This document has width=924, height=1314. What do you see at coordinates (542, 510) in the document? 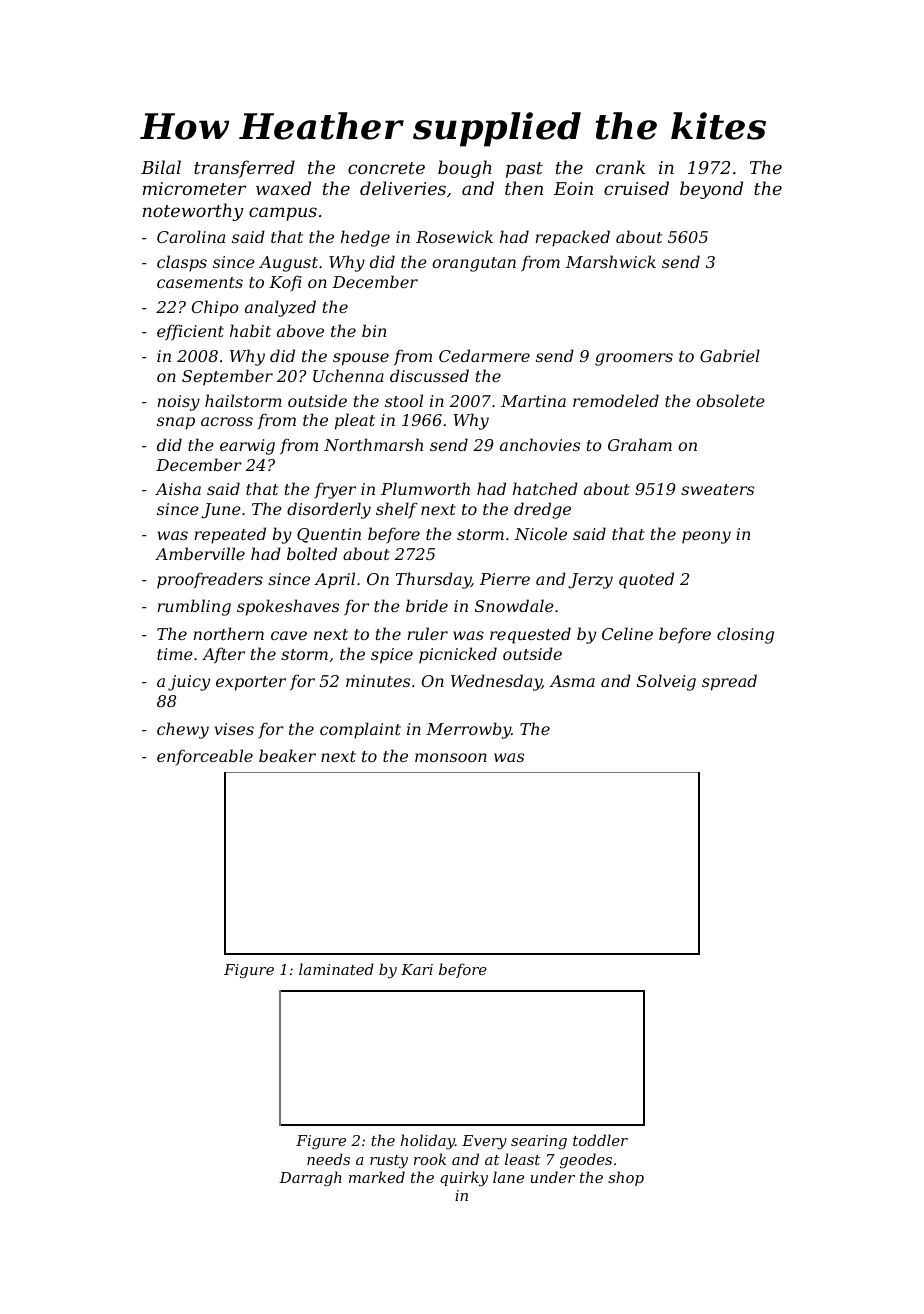
I see `dredge` at bounding box center [542, 510].
